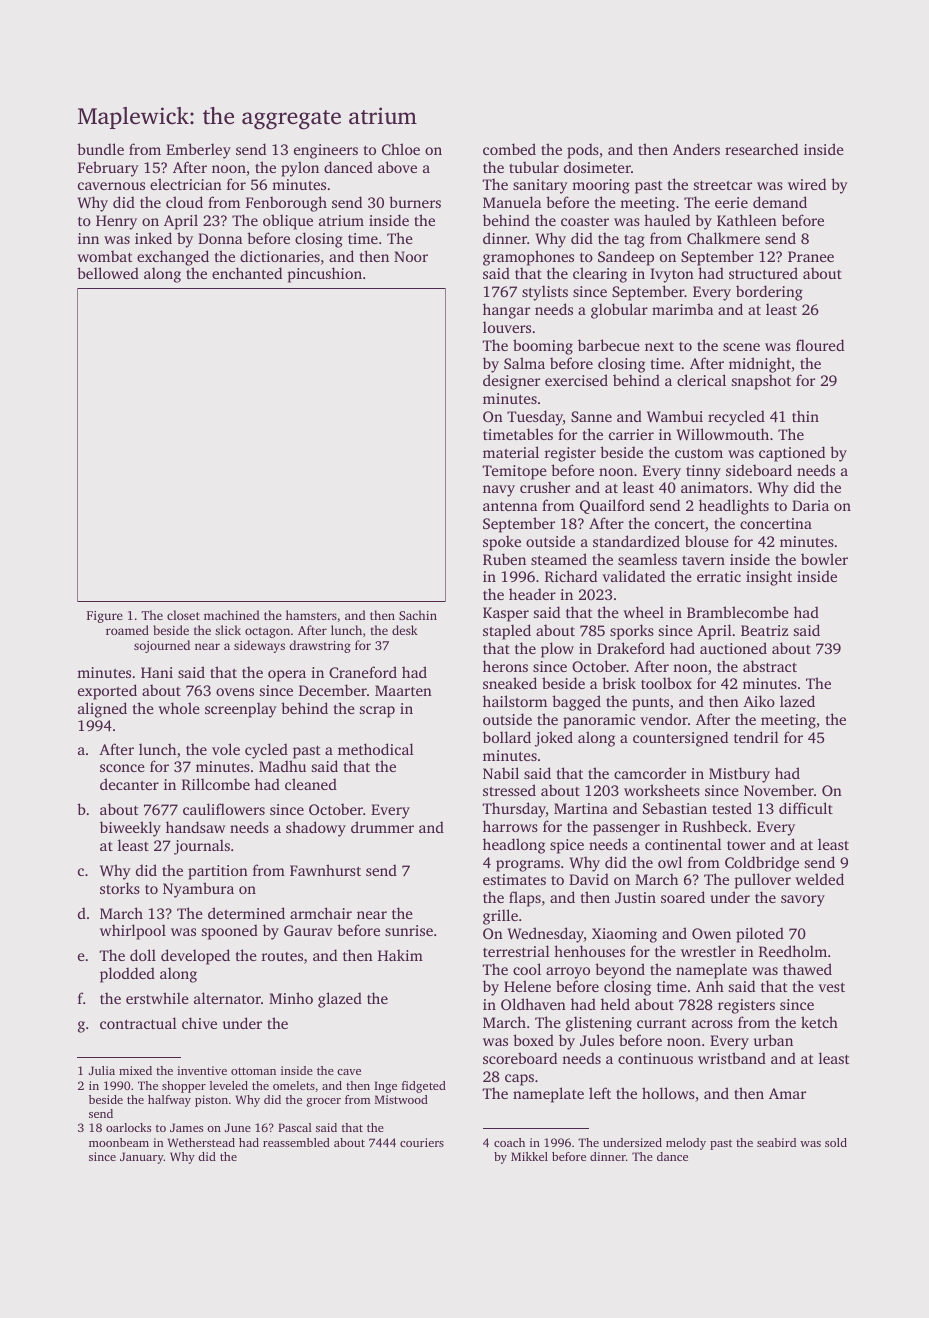 This document has height=1318, width=929. What do you see at coordinates (811, 256) in the document?
I see `Pranee` at bounding box center [811, 256].
